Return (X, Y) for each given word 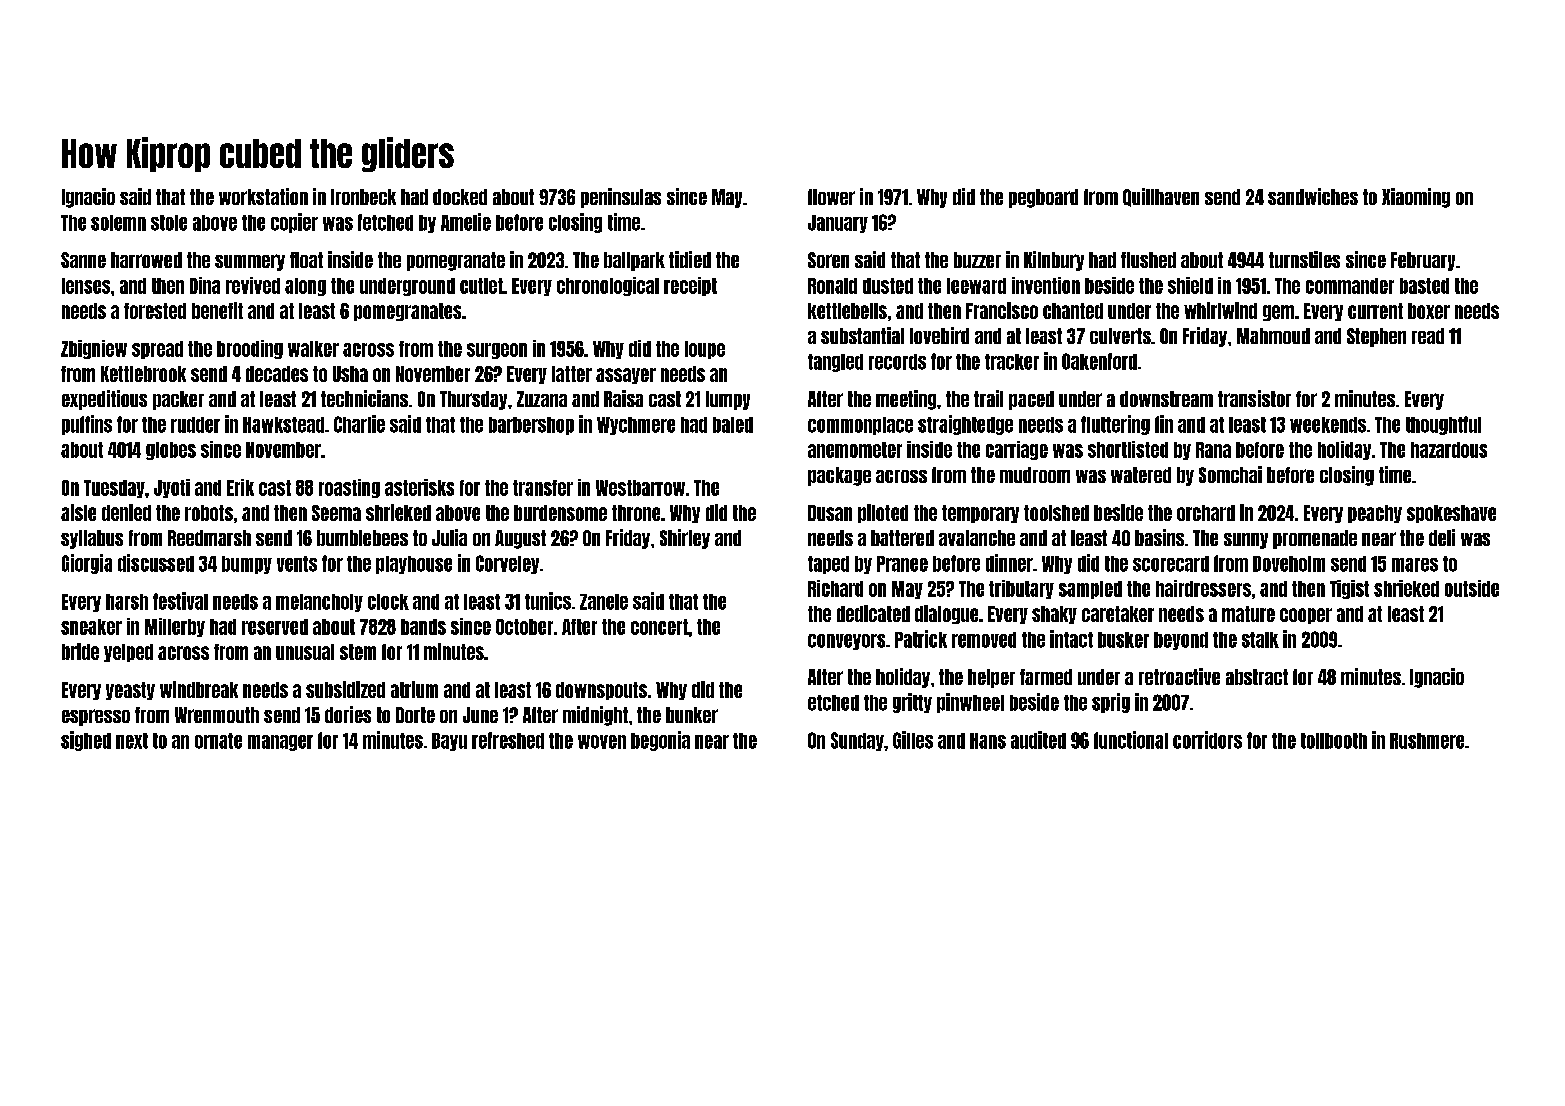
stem (358, 652)
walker (313, 349)
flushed (1148, 260)
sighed (86, 741)
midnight (595, 716)
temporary (980, 514)
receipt (690, 286)
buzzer (977, 260)
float (306, 260)
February (1423, 261)
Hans (988, 741)
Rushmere (1427, 741)
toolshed (1056, 513)
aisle (78, 512)
